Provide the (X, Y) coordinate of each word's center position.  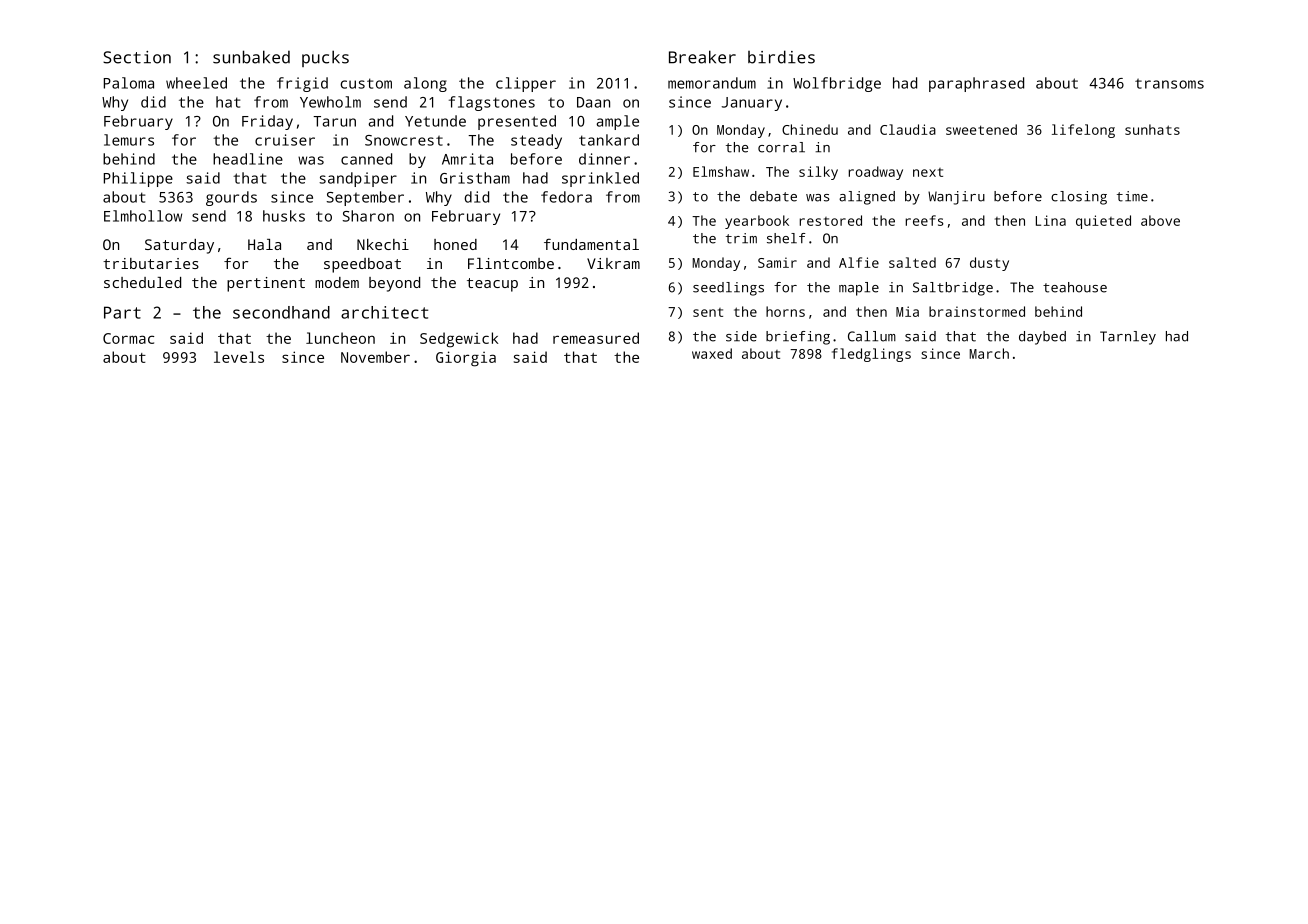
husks (284, 216)
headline (248, 159)
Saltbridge (953, 289)
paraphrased (976, 84)
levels (239, 357)
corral (781, 147)
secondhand (281, 312)
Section (137, 57)
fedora (566, 197)
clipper (526, 84)
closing (1079, 198)
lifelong (1083, 131)
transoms (1169, 83)
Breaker (702, 57)
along (425, 84)
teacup (492, 285)
